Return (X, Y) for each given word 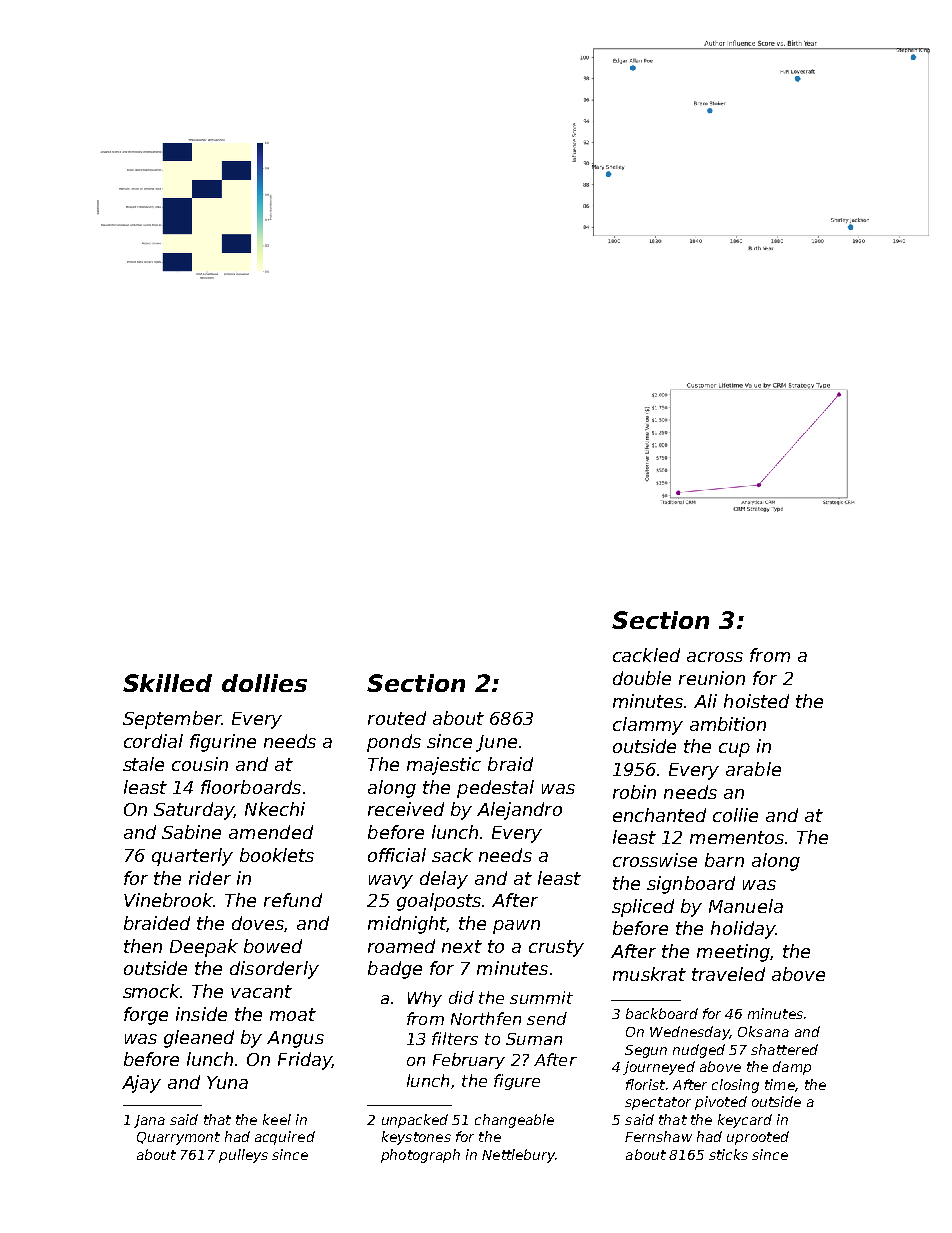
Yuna (227, 1082)
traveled (728, 974)
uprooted (758, 1138)
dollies (264, 683)
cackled (646, 655)
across (715, 657)
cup (734, 750)
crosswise (655, 860)
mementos (737, 837)
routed (397, 718)
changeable (514, 1121)
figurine (223, 743)
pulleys (243, 1156)
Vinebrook (169, 900)
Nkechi (275, 809)
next (462, 946)
